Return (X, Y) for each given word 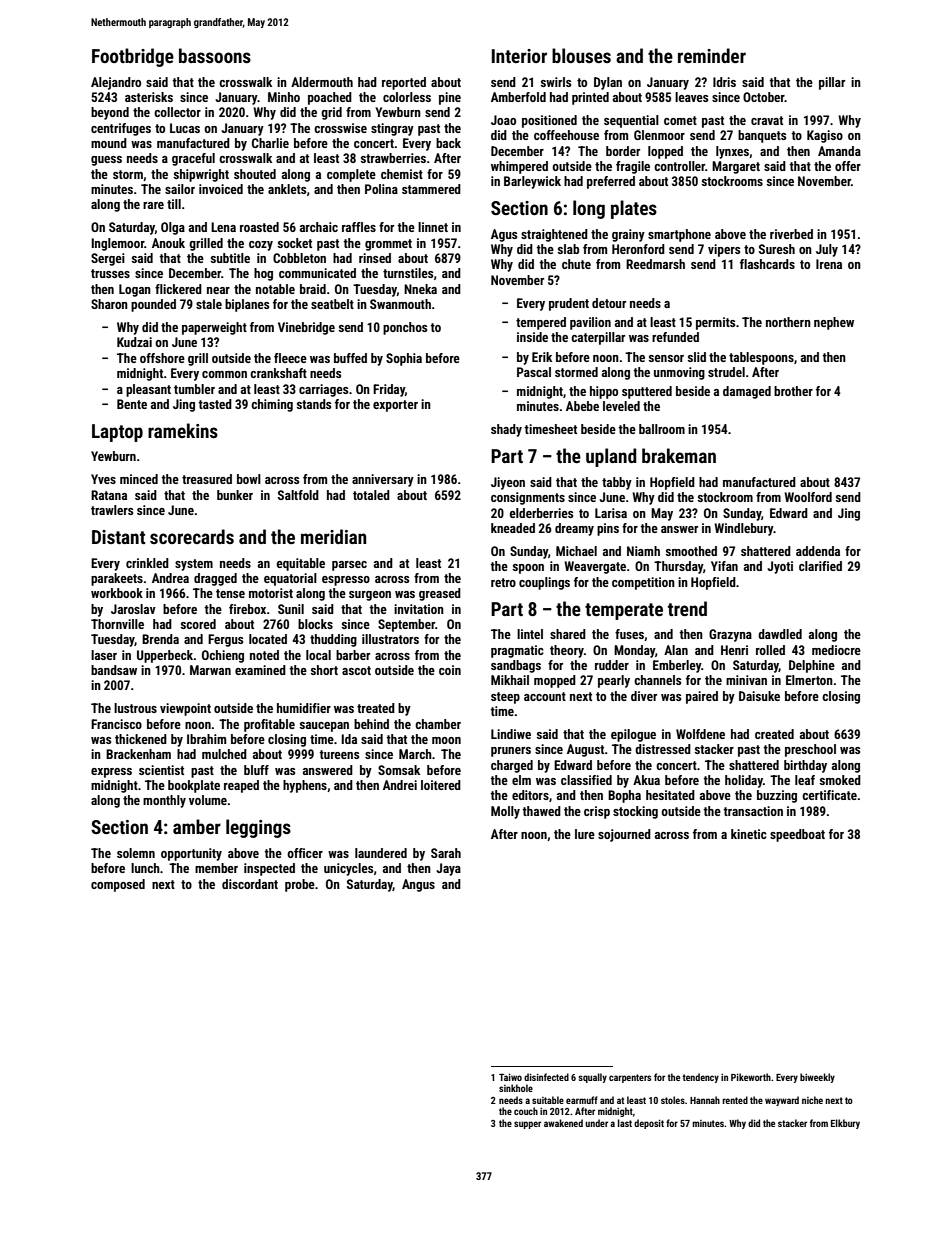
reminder (712, 55)
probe (300, 885)
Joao (503, 120)
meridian (333, 536)
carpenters (630, 1078)
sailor (180, 189)
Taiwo (510, 1077)
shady (506, 430)
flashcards (767, 264)
